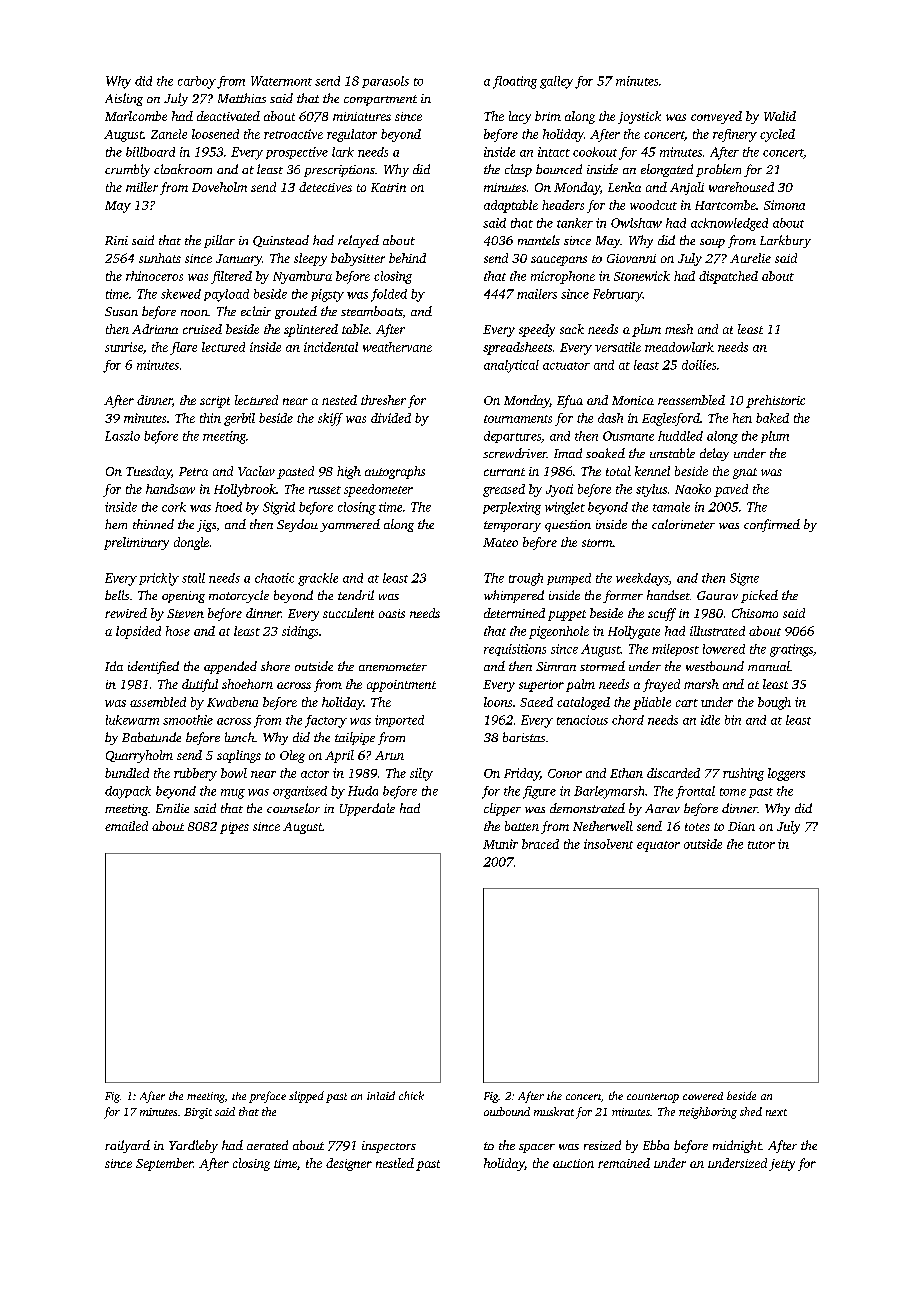 The height and width of the screenshot is (1314, 924). I want to click on floating, so click(515, 82).
